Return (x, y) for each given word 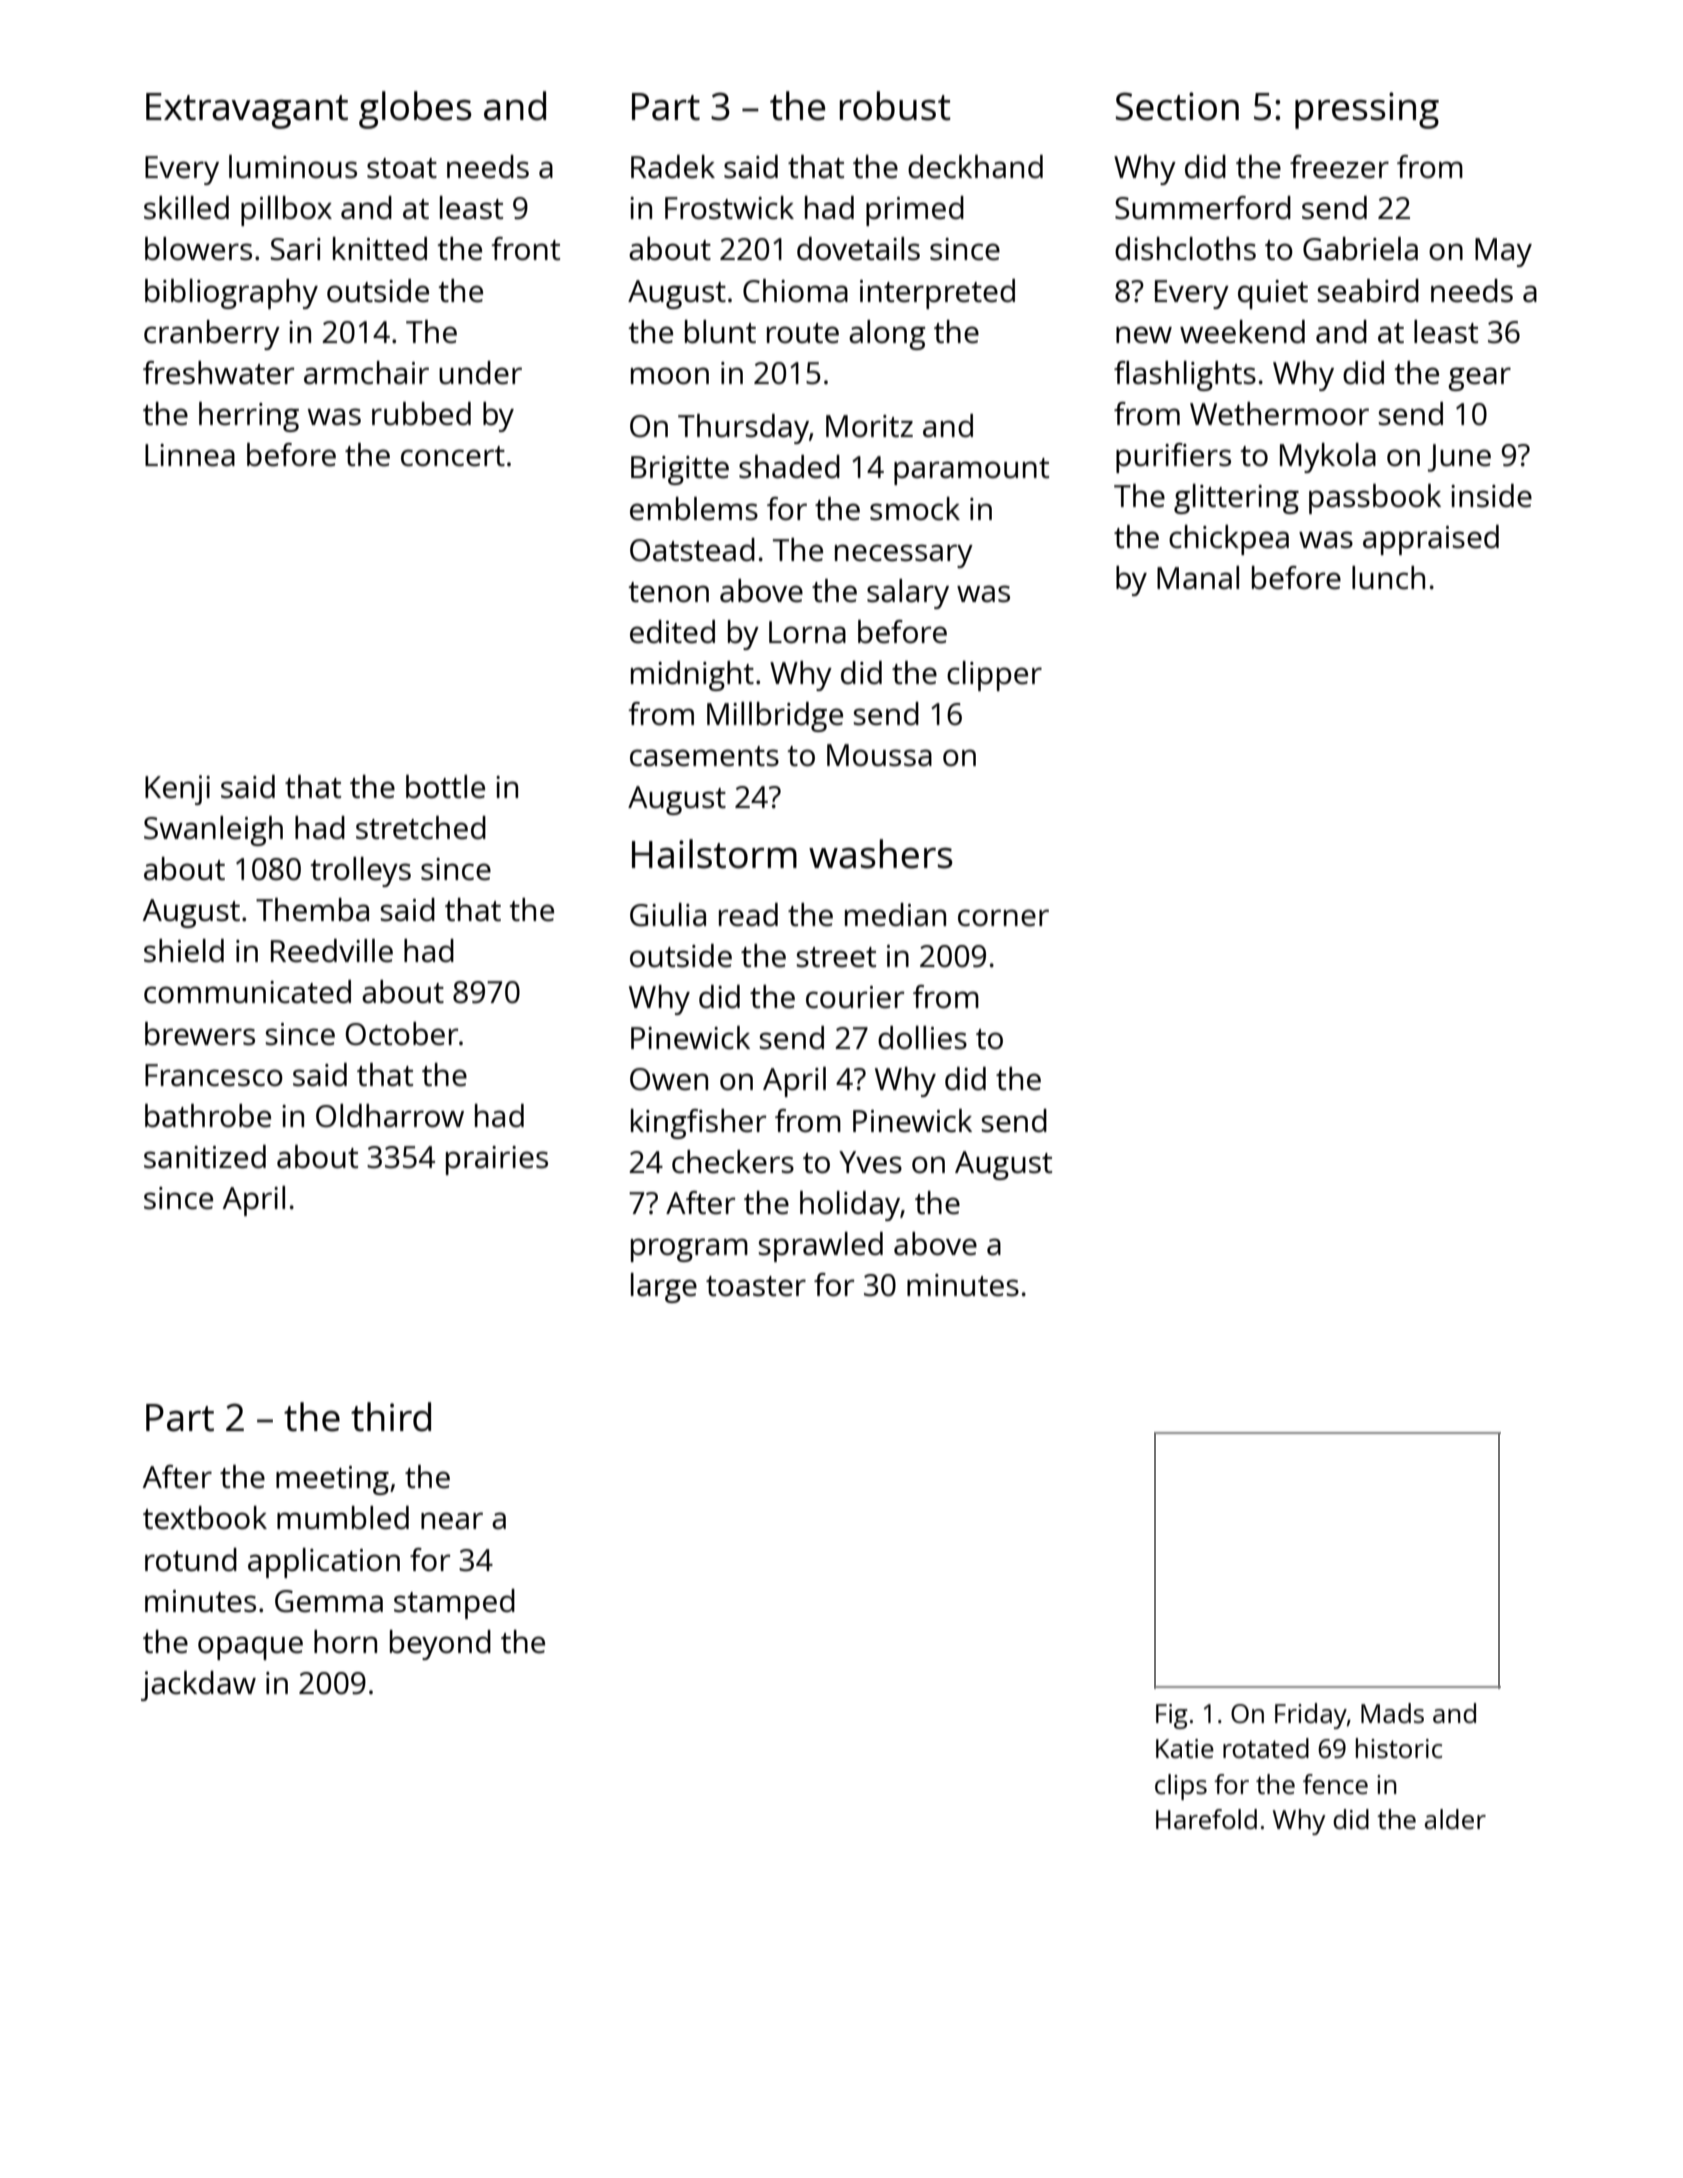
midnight (692, 676)
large (664, 1288)
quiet (1273, 294)
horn (345, 1641)
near (452, 1521)
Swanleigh (213, 831)
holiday (850, 1206)
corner (1003, 918)
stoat (402, 168)
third (391, 1417)
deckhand (975, 167)
